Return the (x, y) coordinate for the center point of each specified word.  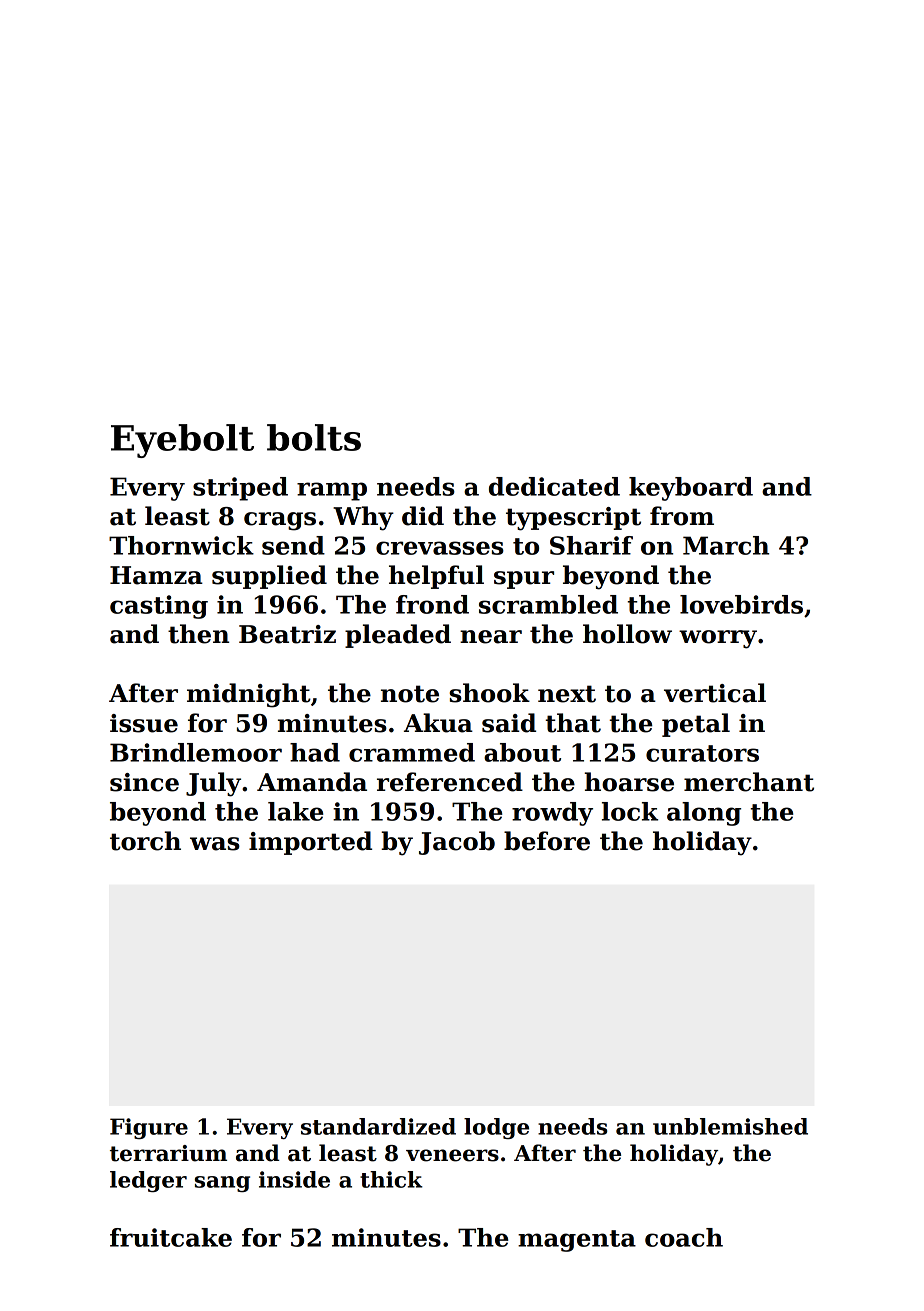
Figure (149, 1128)
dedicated (554, 486)
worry (718, 639)
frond (432, 604)
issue (144, 723)
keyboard (691, 489)
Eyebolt (182, 441)
